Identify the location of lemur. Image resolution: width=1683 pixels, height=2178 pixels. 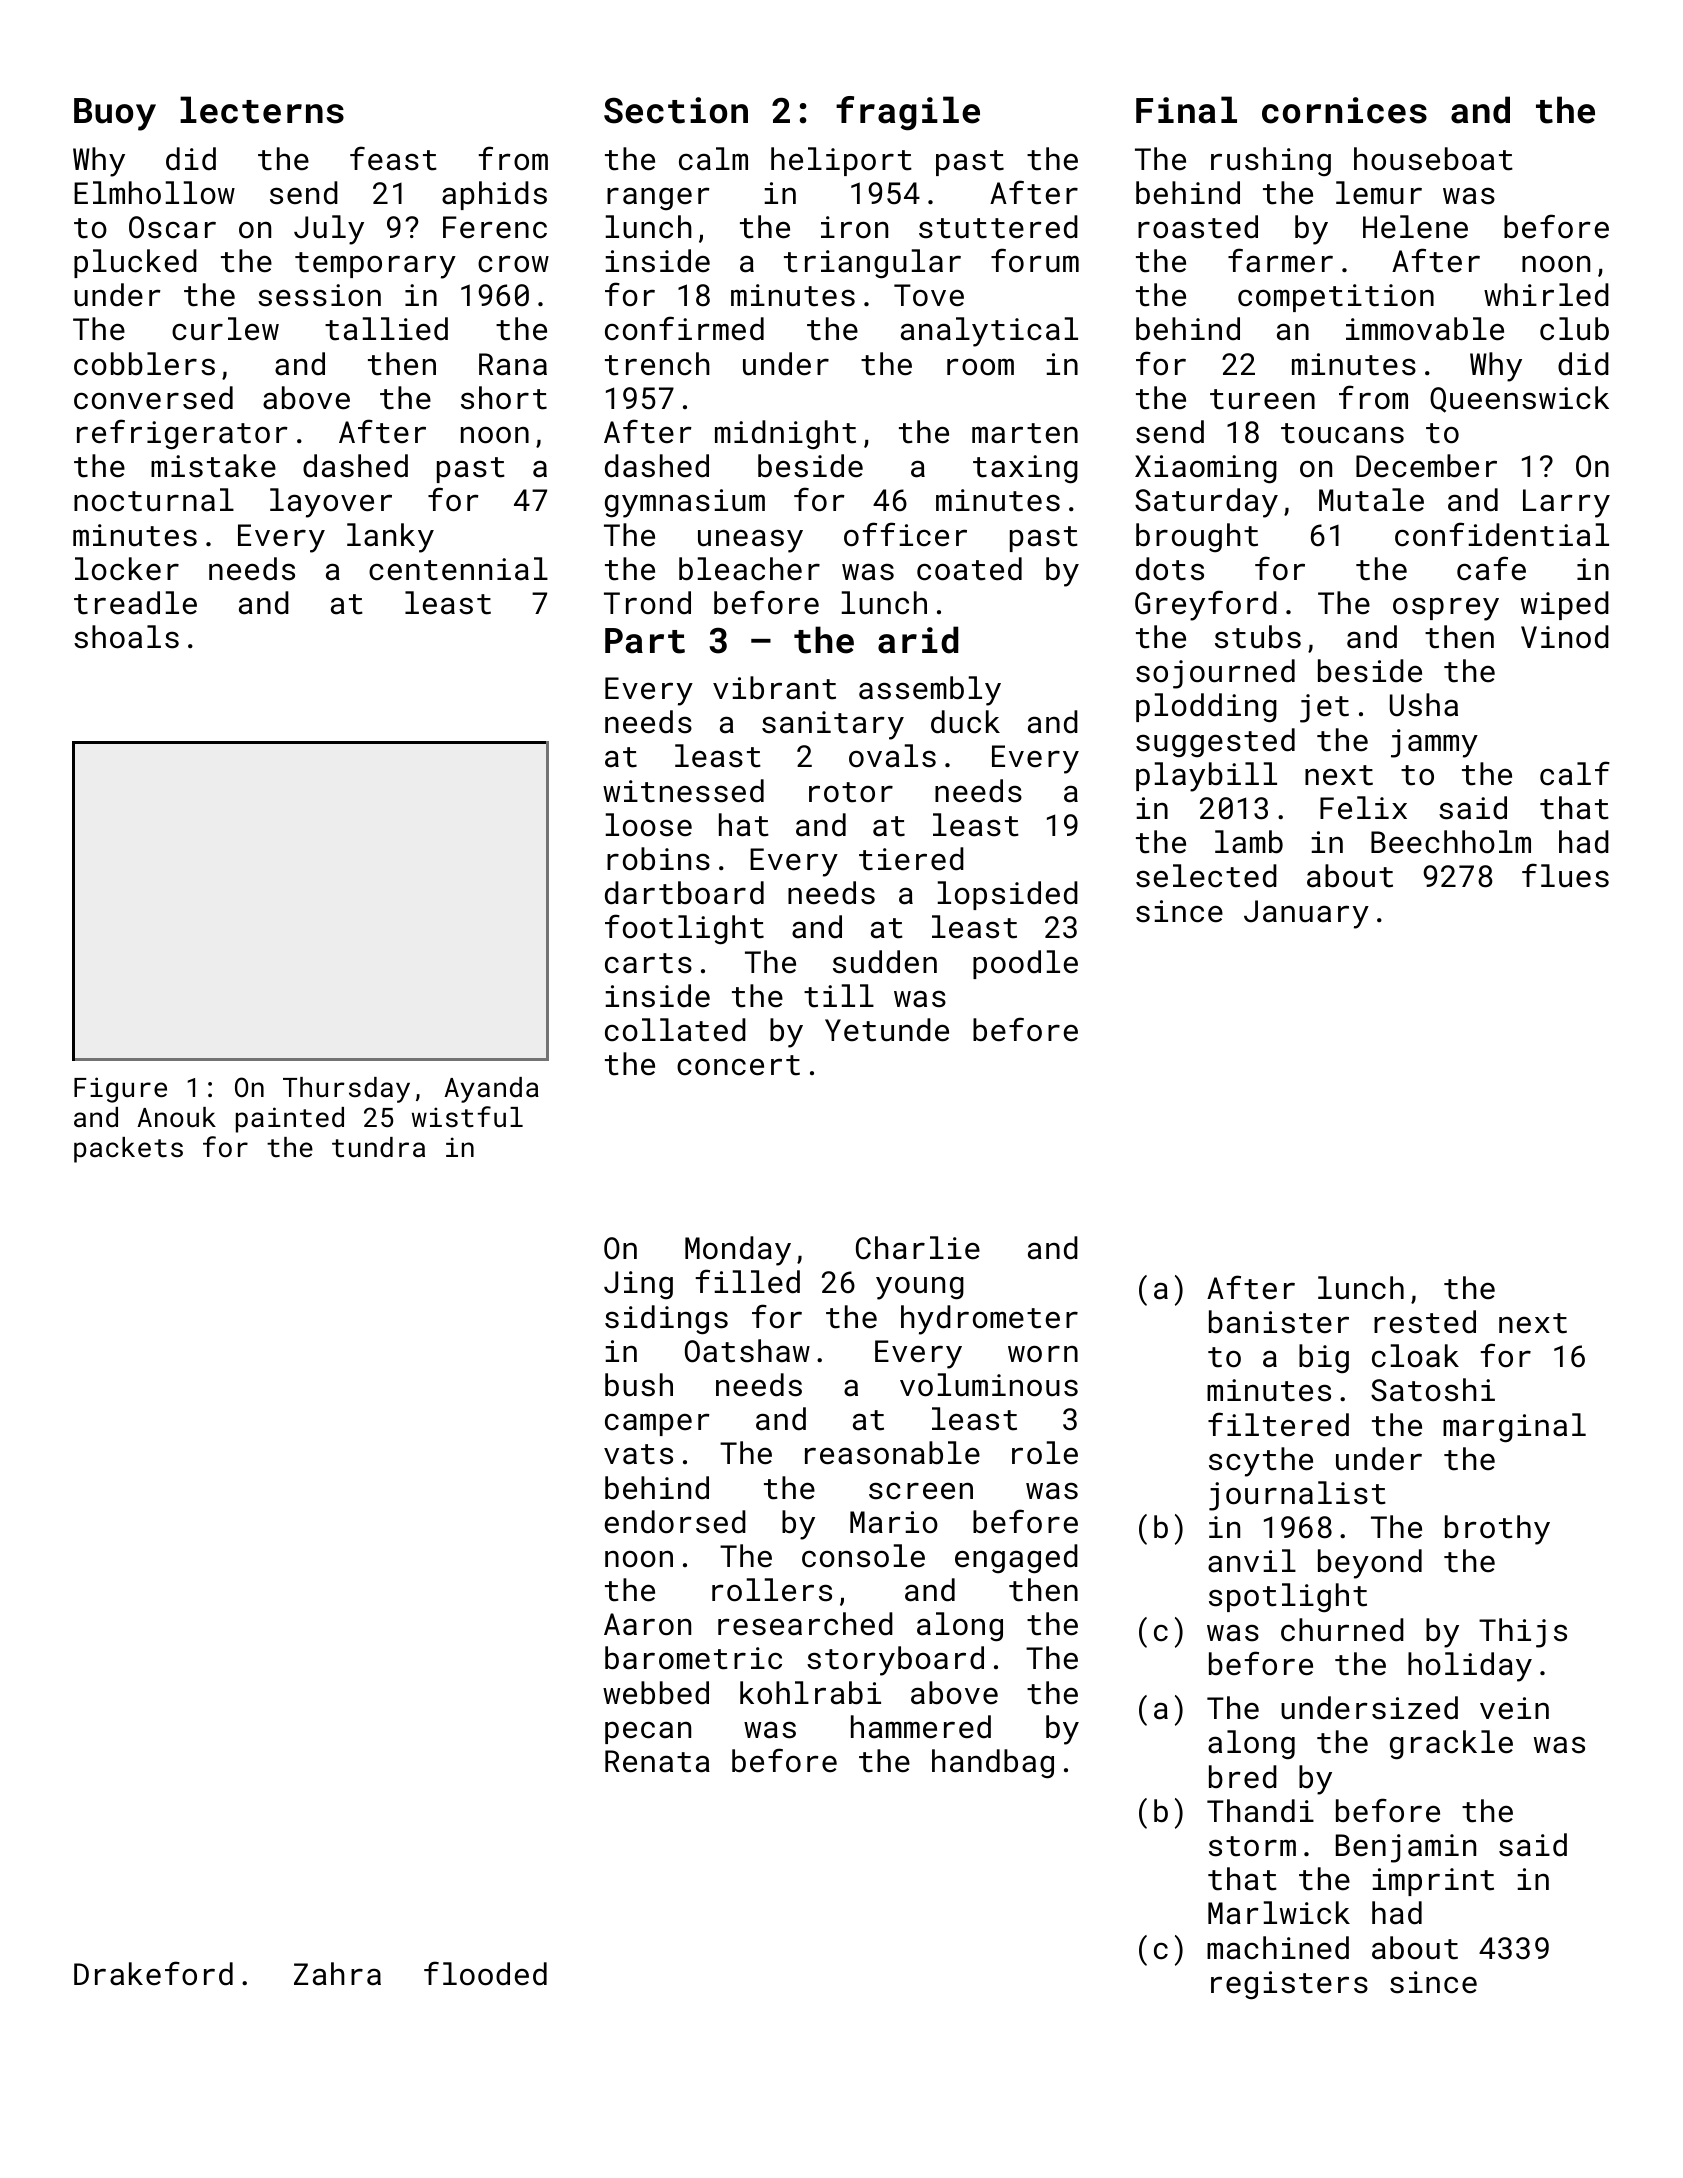
(1379, 193).
